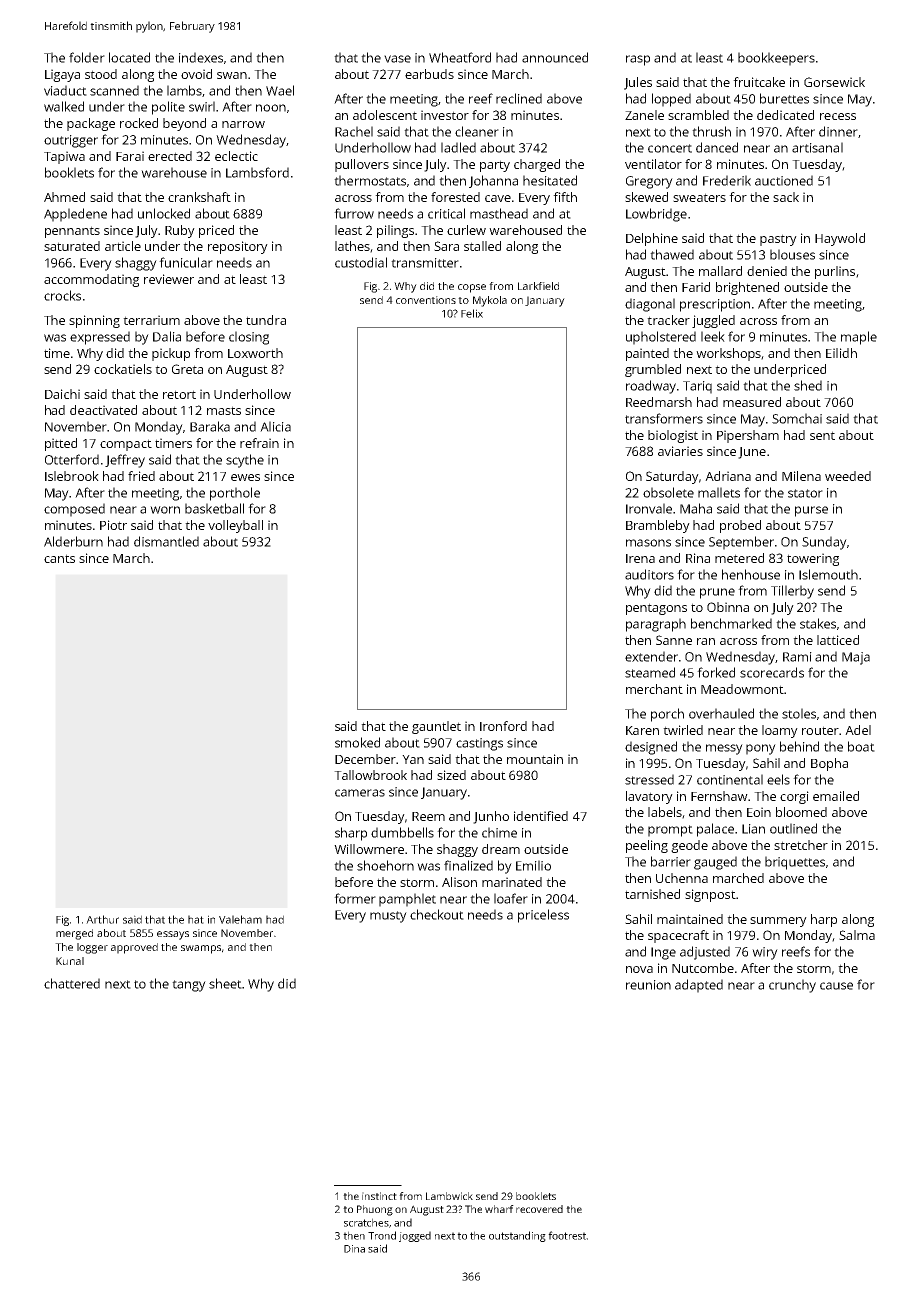 This document has width=924, height=1308. What do you see at coordinates (538, 286) in the document?
I see `Larkfield` at bounding box center [538, 286].
